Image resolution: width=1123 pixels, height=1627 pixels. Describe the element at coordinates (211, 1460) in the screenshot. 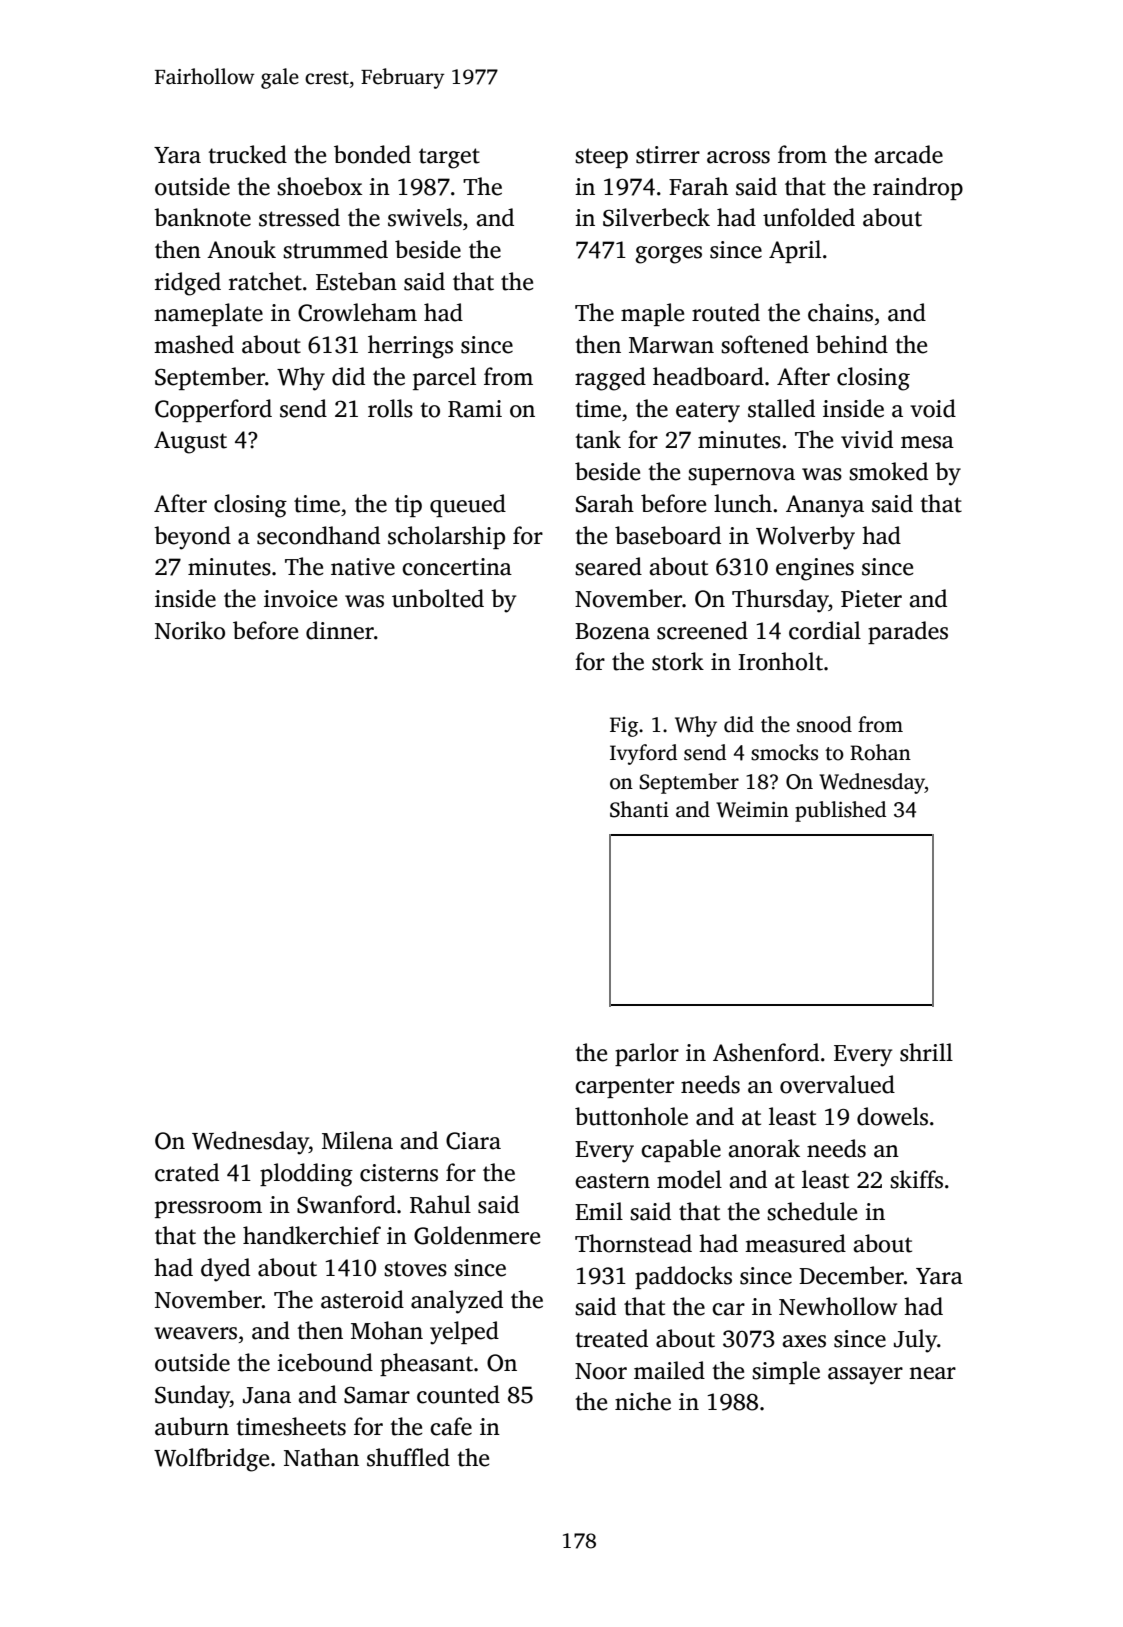

I see `Wolfbridge` at that location.
